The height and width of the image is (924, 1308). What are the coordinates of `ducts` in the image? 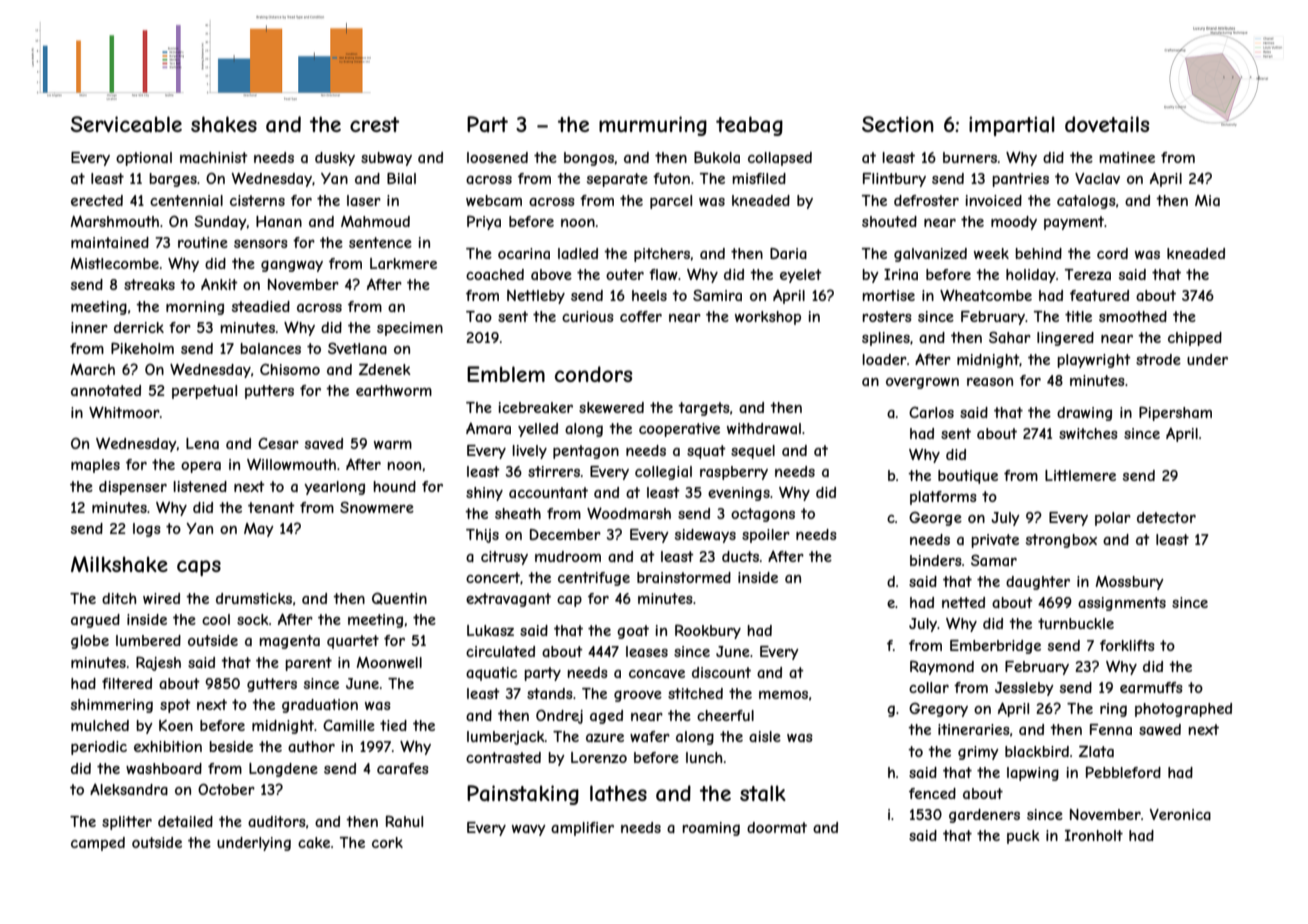 It's located at (740, 556).
